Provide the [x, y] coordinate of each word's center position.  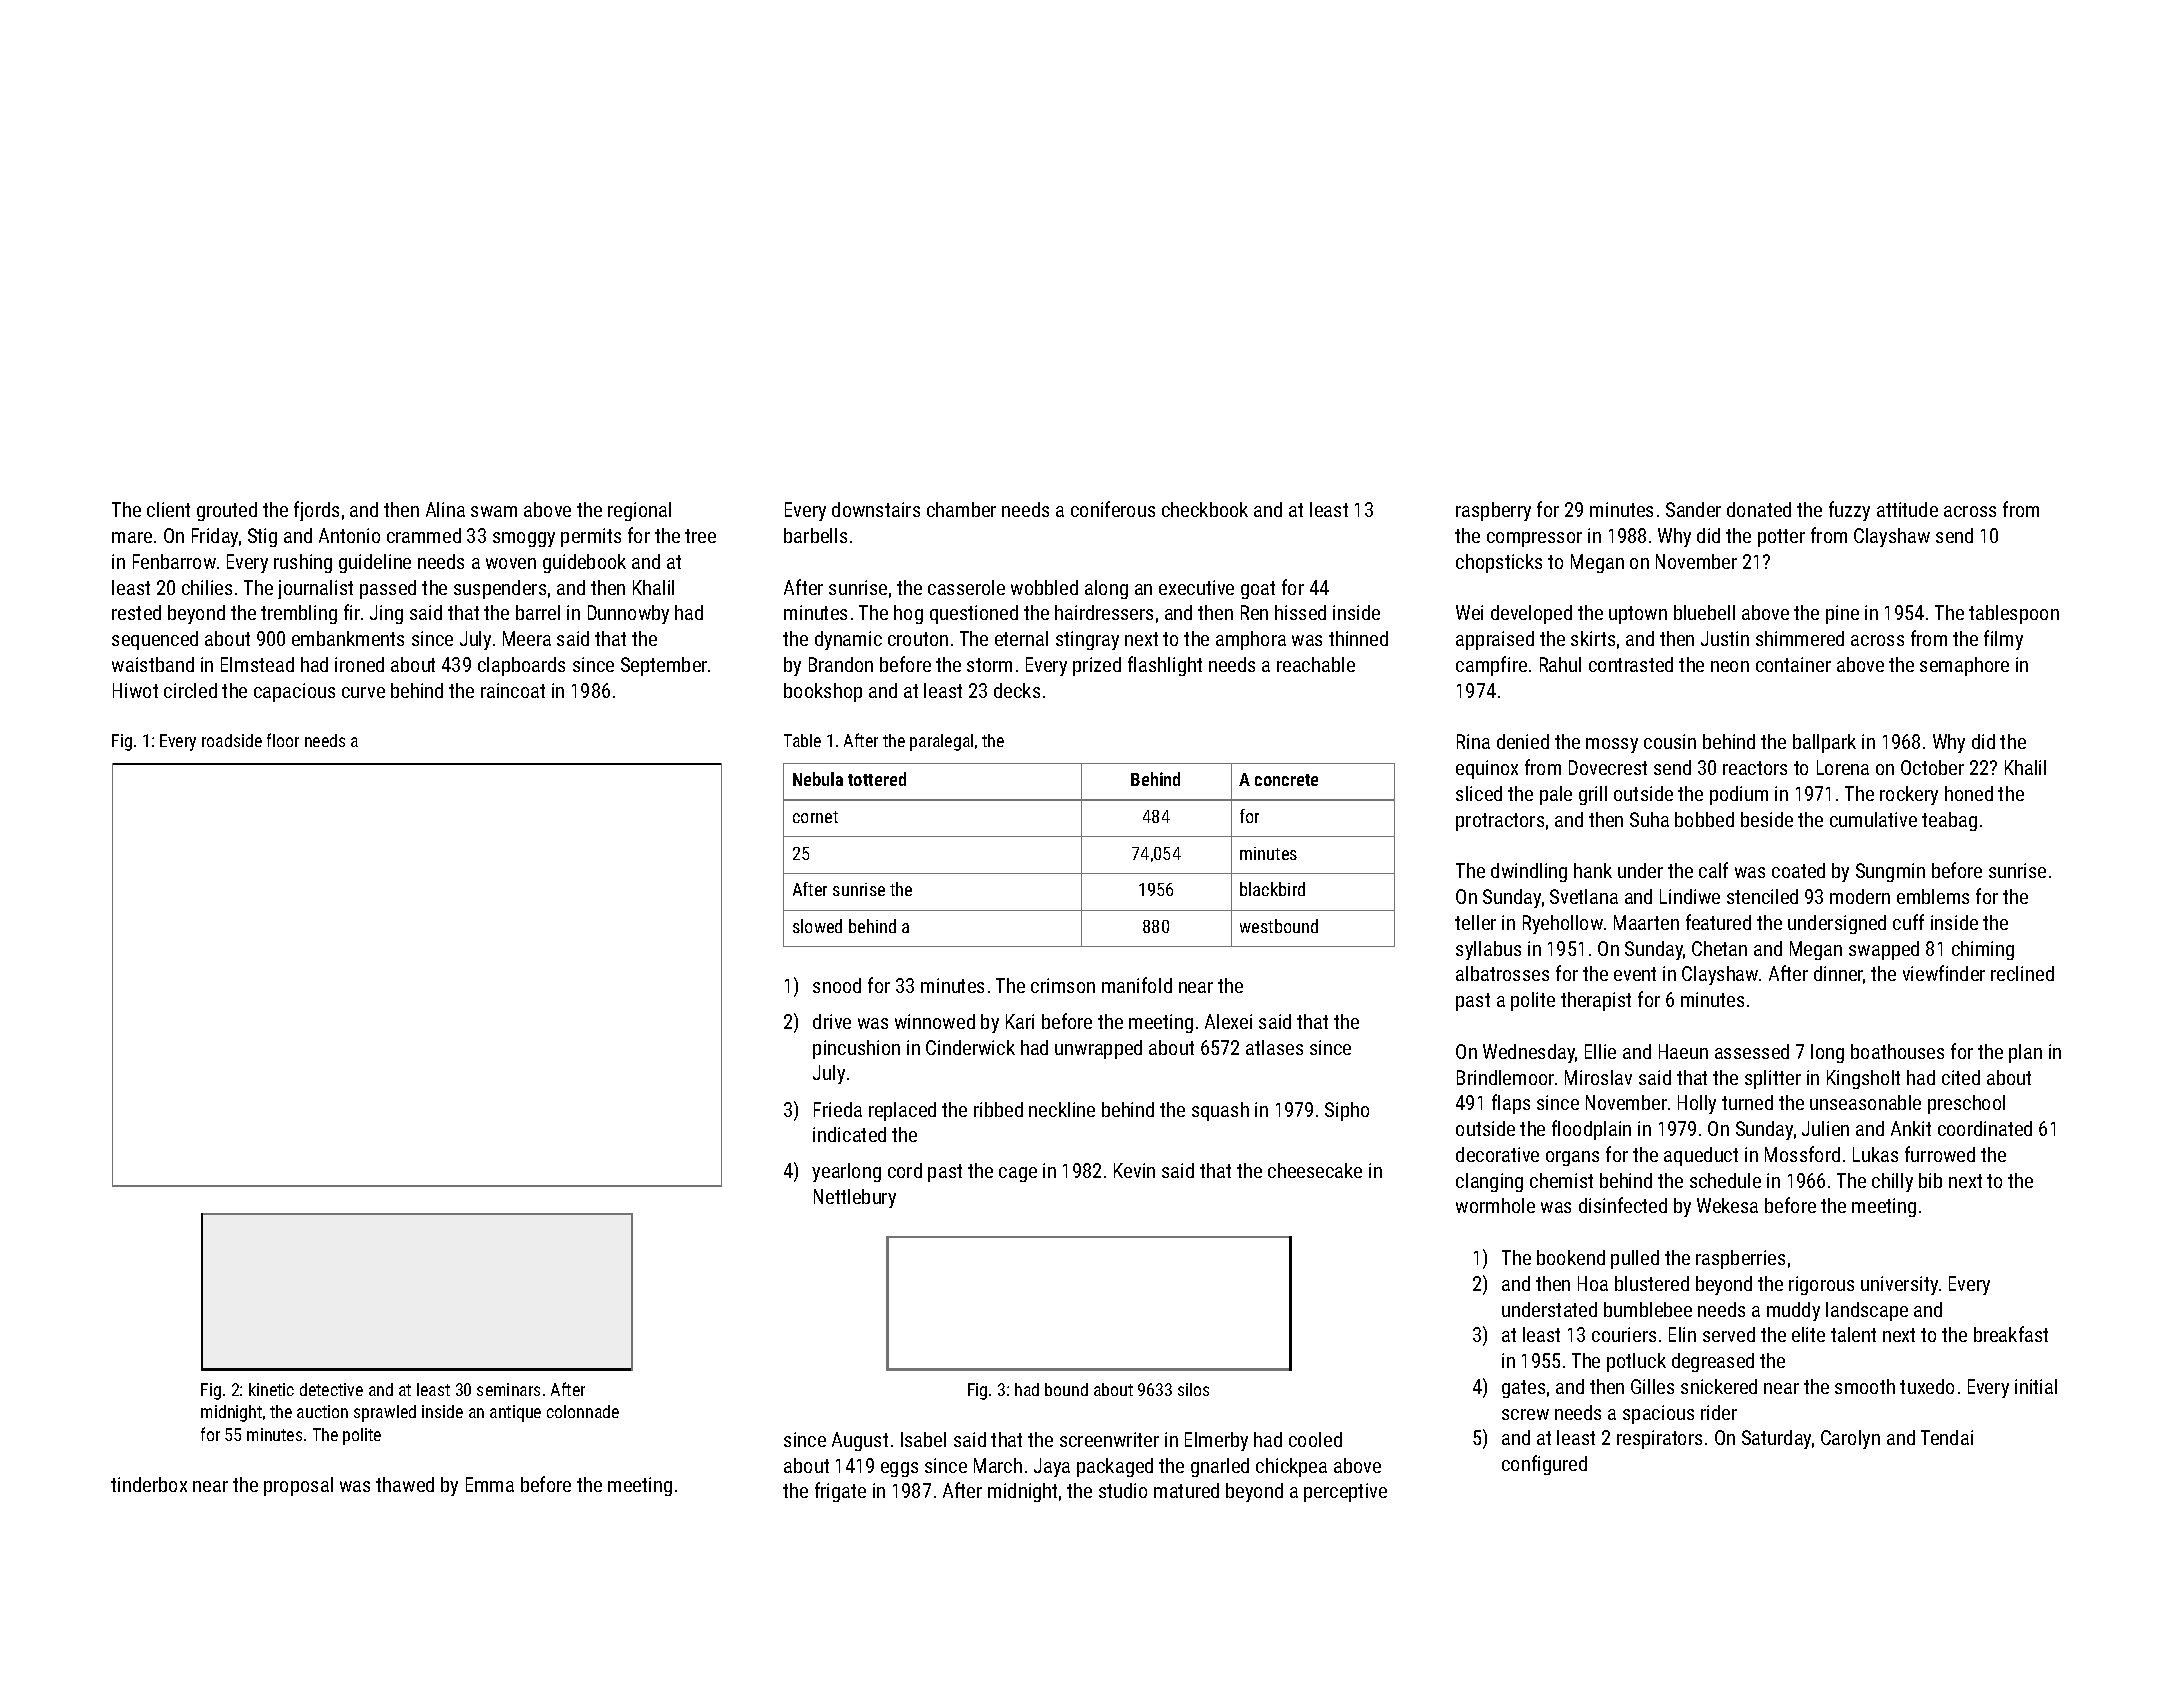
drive [832, 1021]
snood [837, 985]
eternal [1021, 638]
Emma [490, 1484]
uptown [1638, 615]
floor [283, 740]
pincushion [856, 1049]
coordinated [1985, 1128]
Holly [1697, 1104]
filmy [2003, 640]
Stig [262, 537]
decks [1017, 690]
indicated [849, 1134]
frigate [840, 1492]
